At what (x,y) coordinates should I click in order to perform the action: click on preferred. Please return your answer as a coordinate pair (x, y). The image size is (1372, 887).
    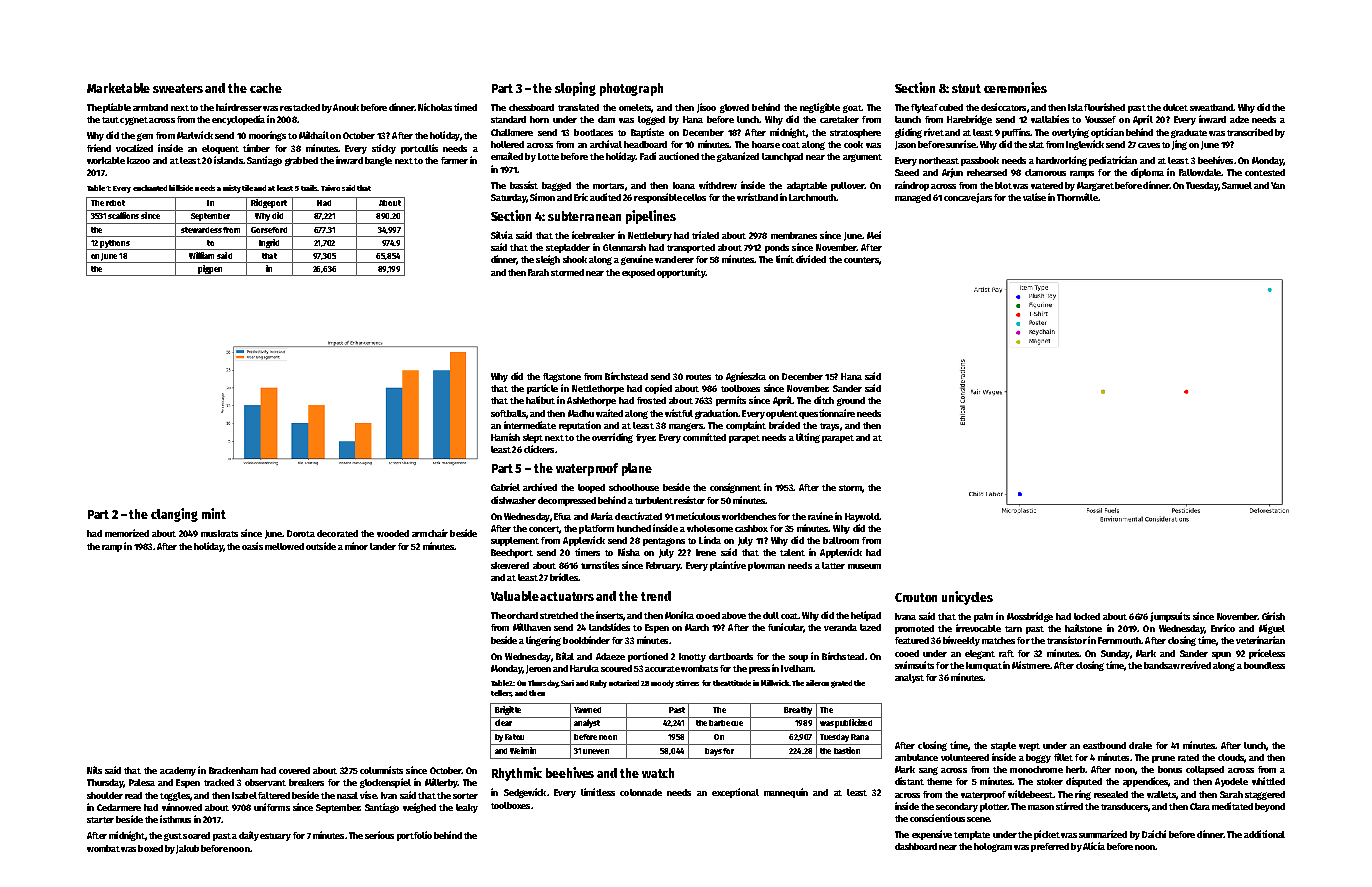
    Looking at the image, I should click on (1050, 847).
